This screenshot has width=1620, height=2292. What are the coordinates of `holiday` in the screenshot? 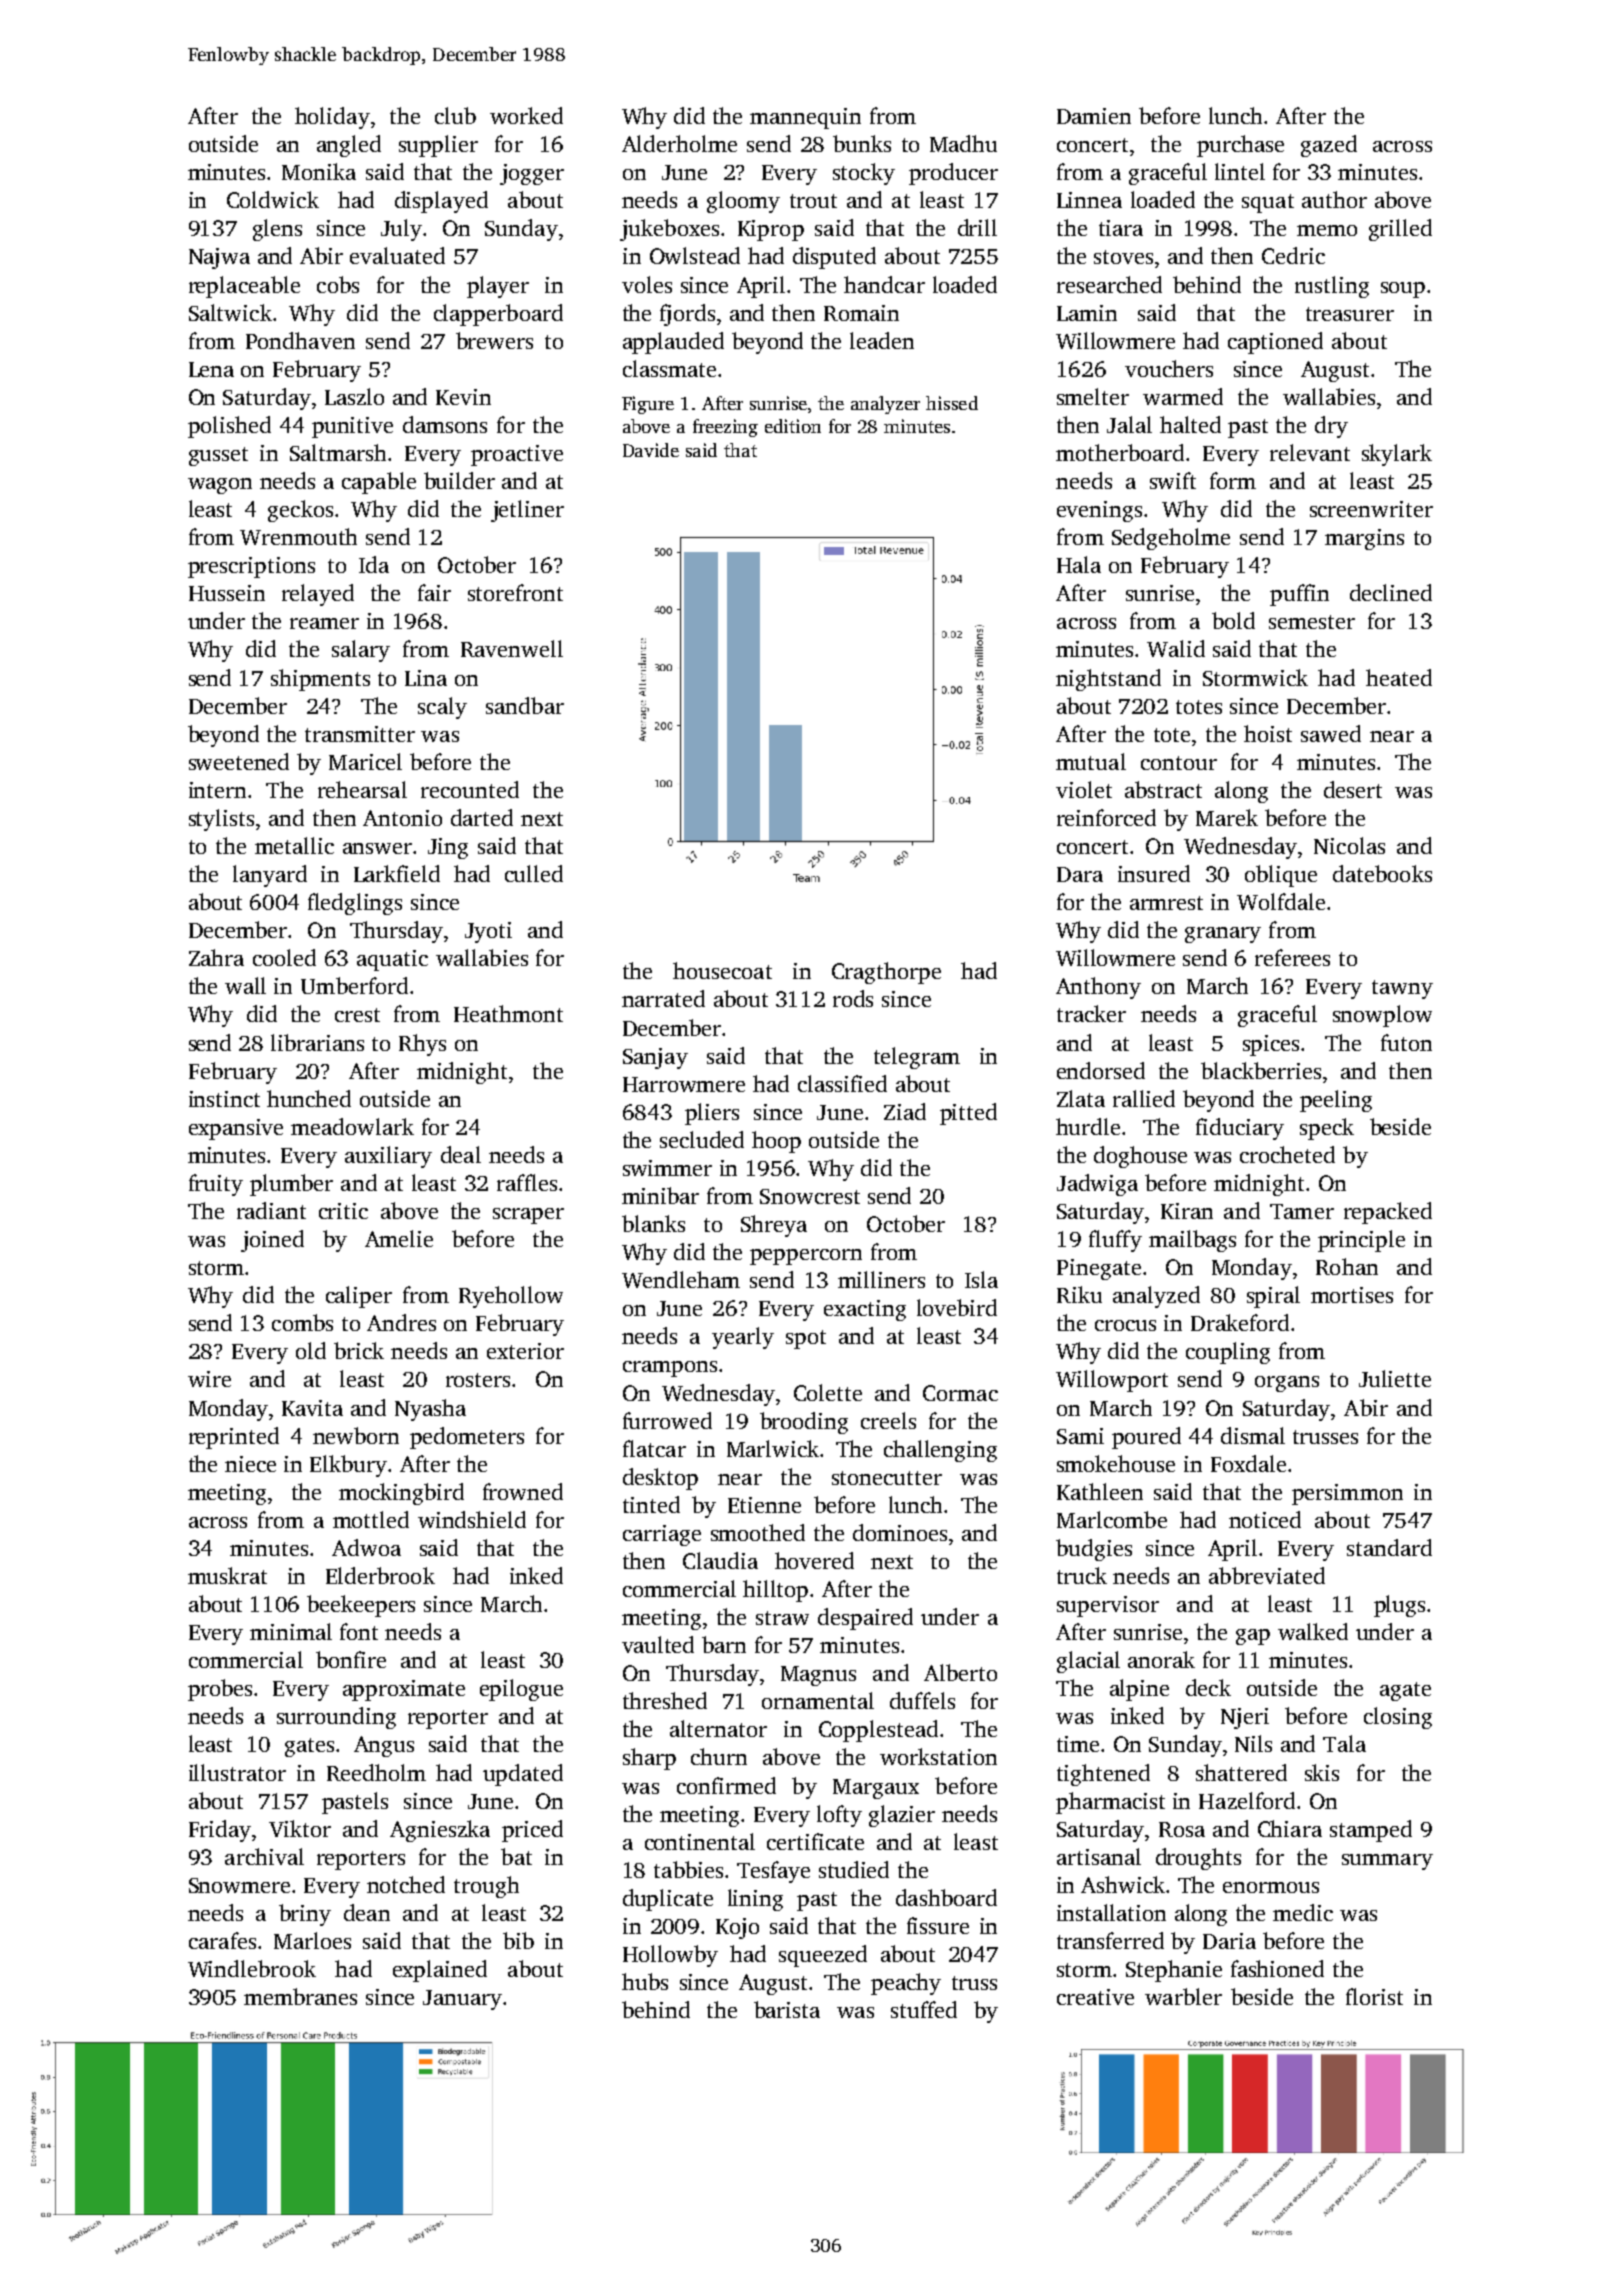 It's located at (332, 118).
